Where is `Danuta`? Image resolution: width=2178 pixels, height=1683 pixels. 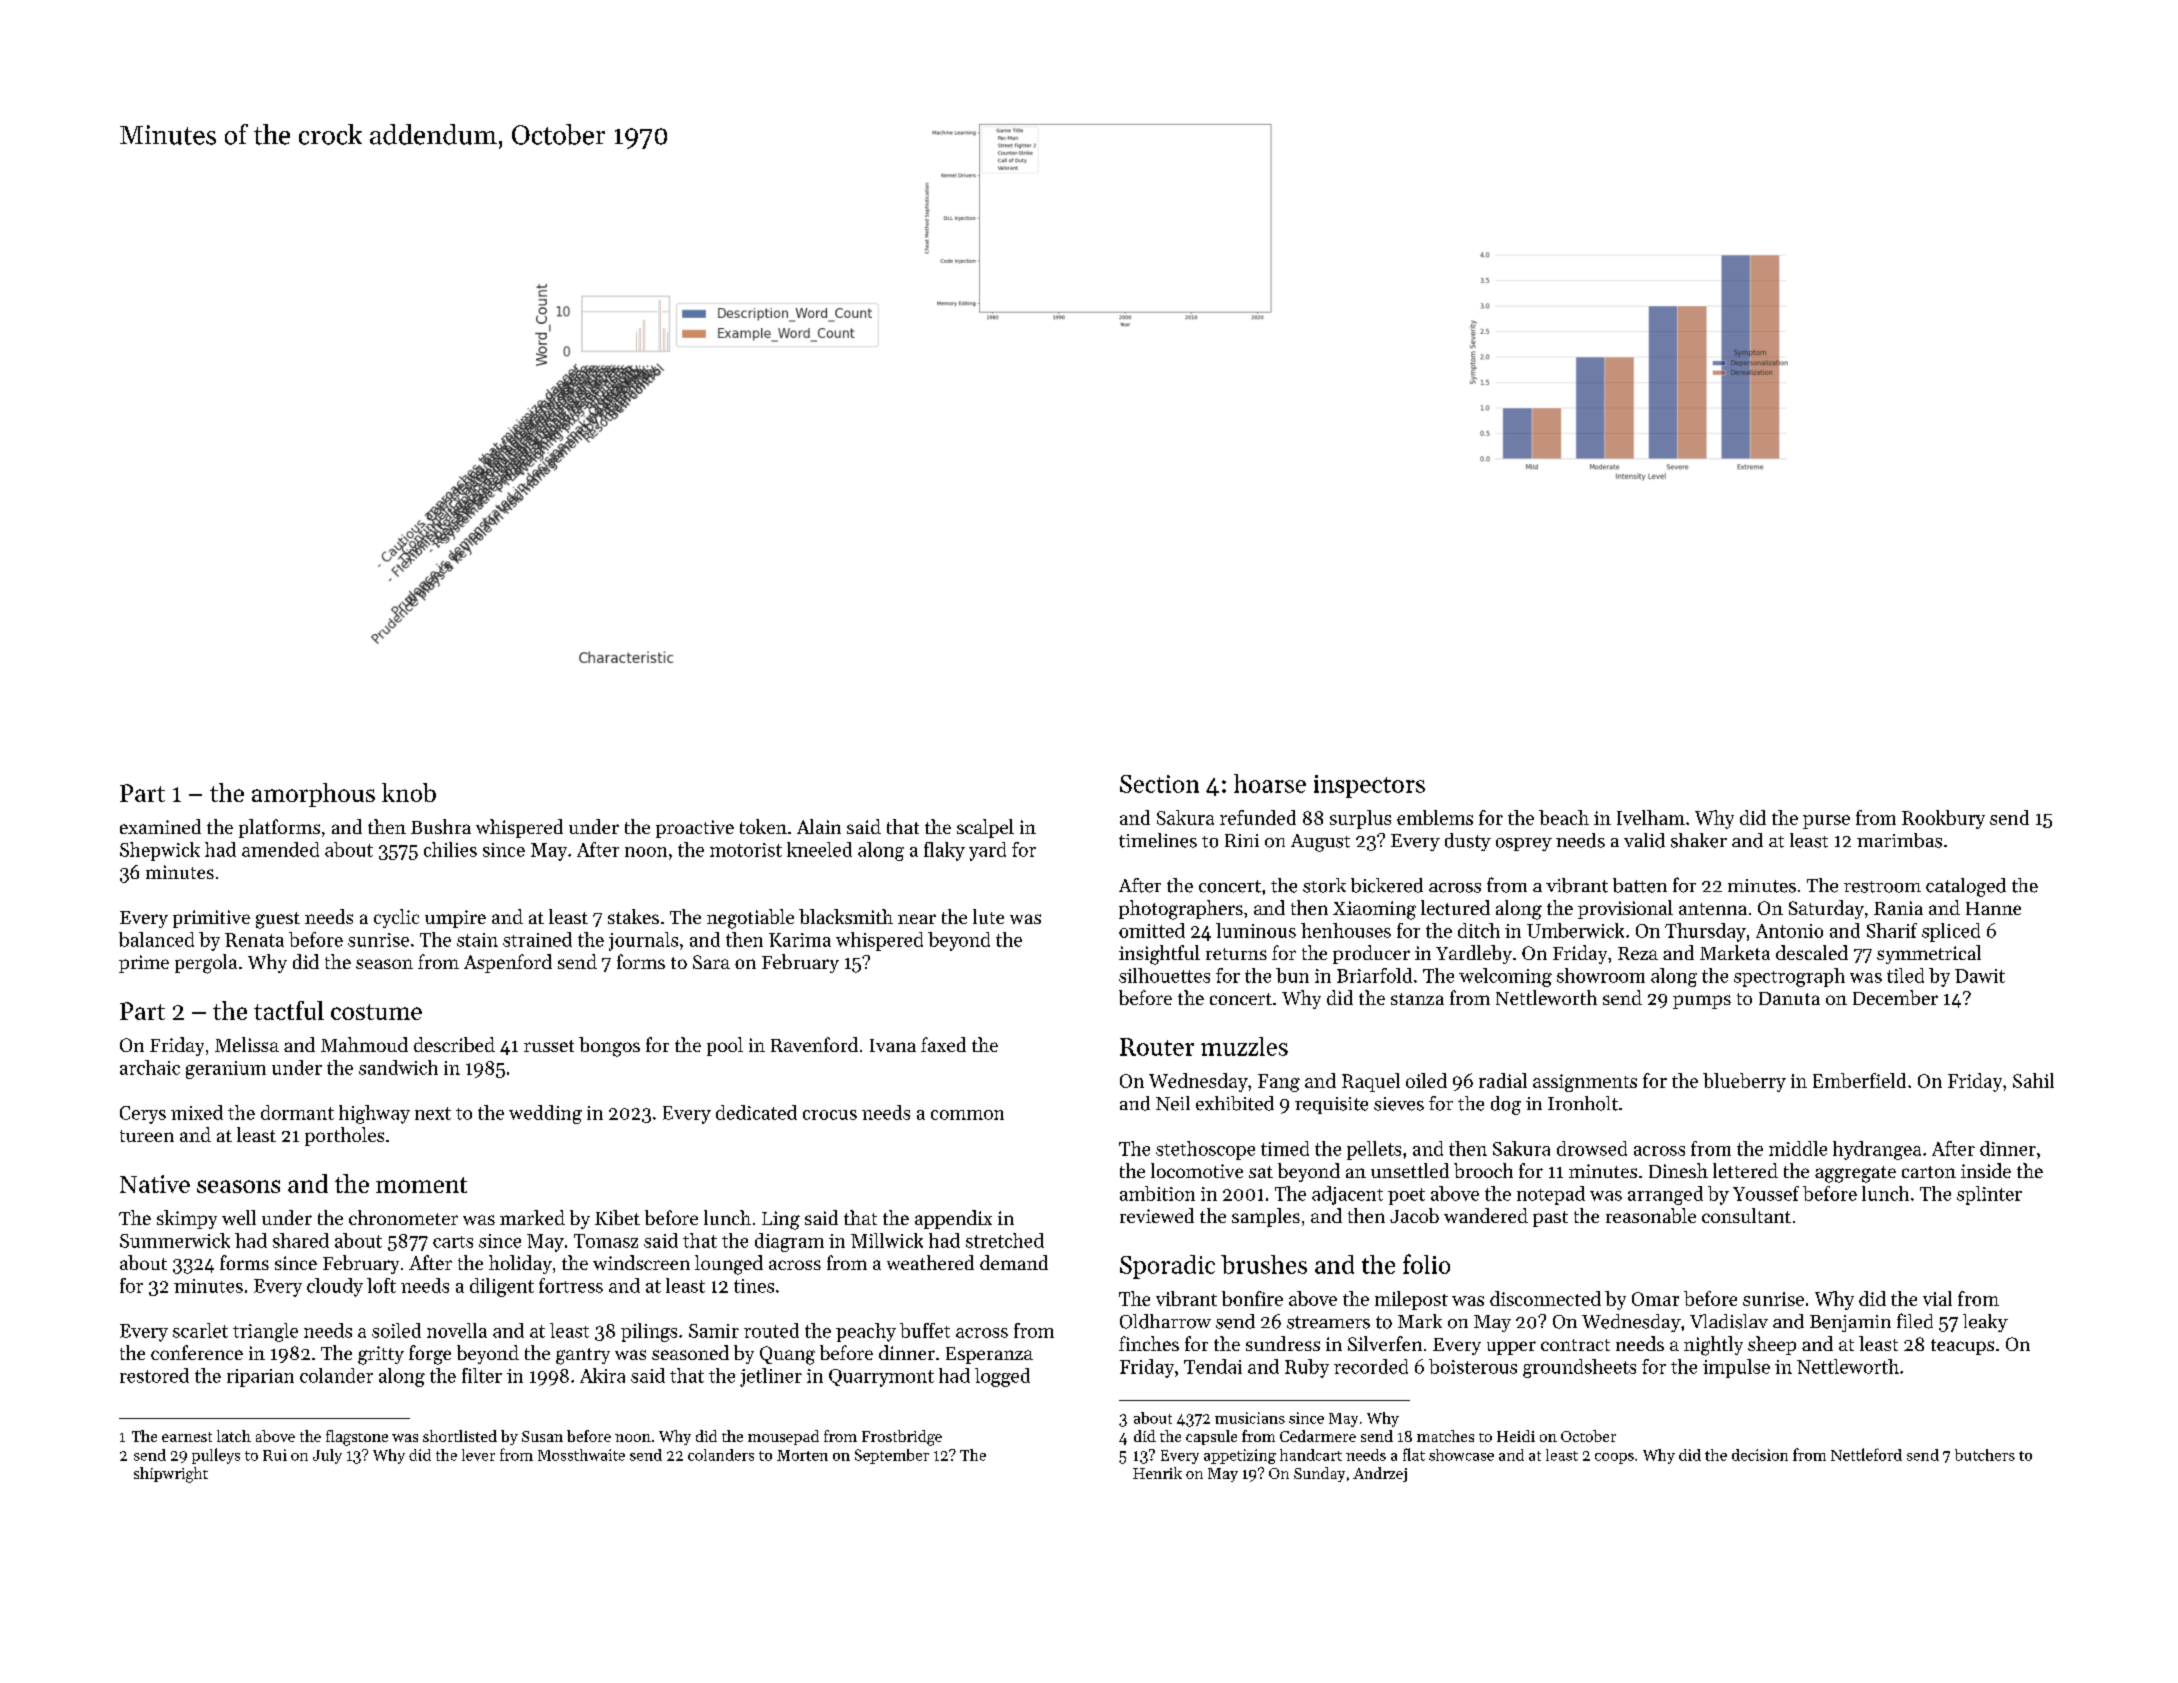 Danuta is located at coordinates (1789, 998).
